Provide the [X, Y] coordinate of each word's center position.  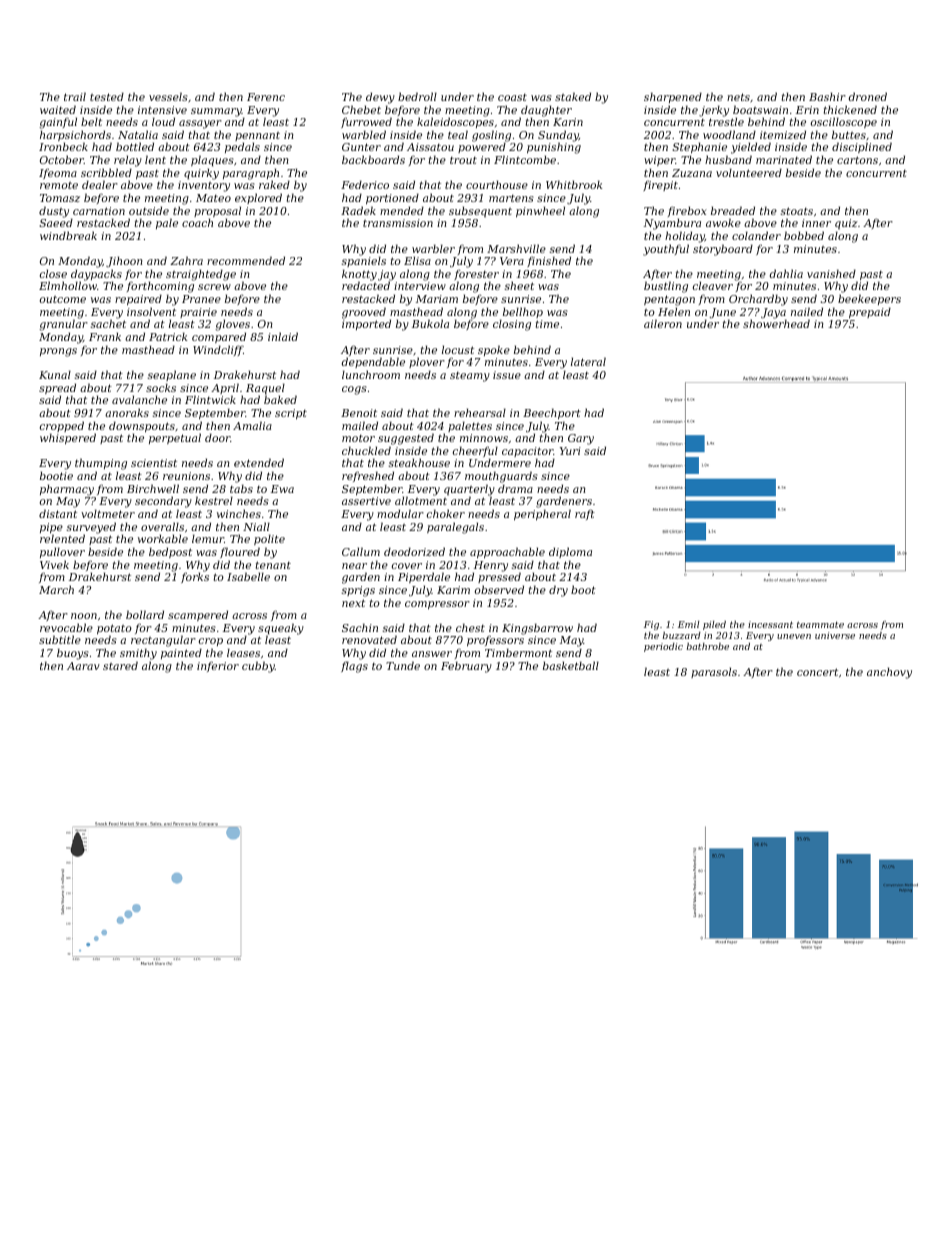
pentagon [669, 300]
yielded [751, 148]
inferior [218, 666]
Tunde [403, 665]
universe [835, 635]
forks [195, 577]
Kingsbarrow [537, 629]
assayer [200, 124]
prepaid [870, 313]
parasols [714, 672]
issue [507, 375]
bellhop [523, 312]
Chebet [361, 109]
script [291, 414]
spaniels [364, 261]
